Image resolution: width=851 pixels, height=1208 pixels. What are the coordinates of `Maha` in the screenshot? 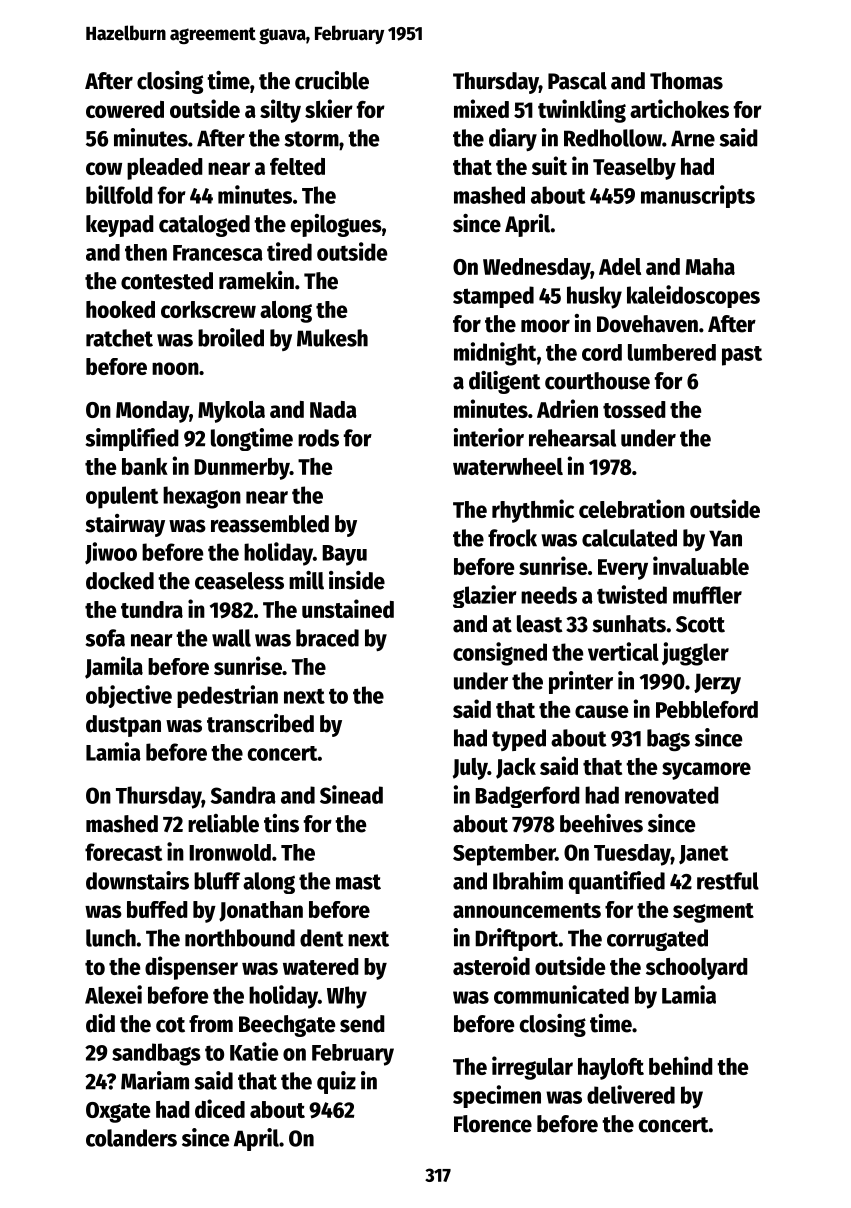 It's located at (710, 266).
